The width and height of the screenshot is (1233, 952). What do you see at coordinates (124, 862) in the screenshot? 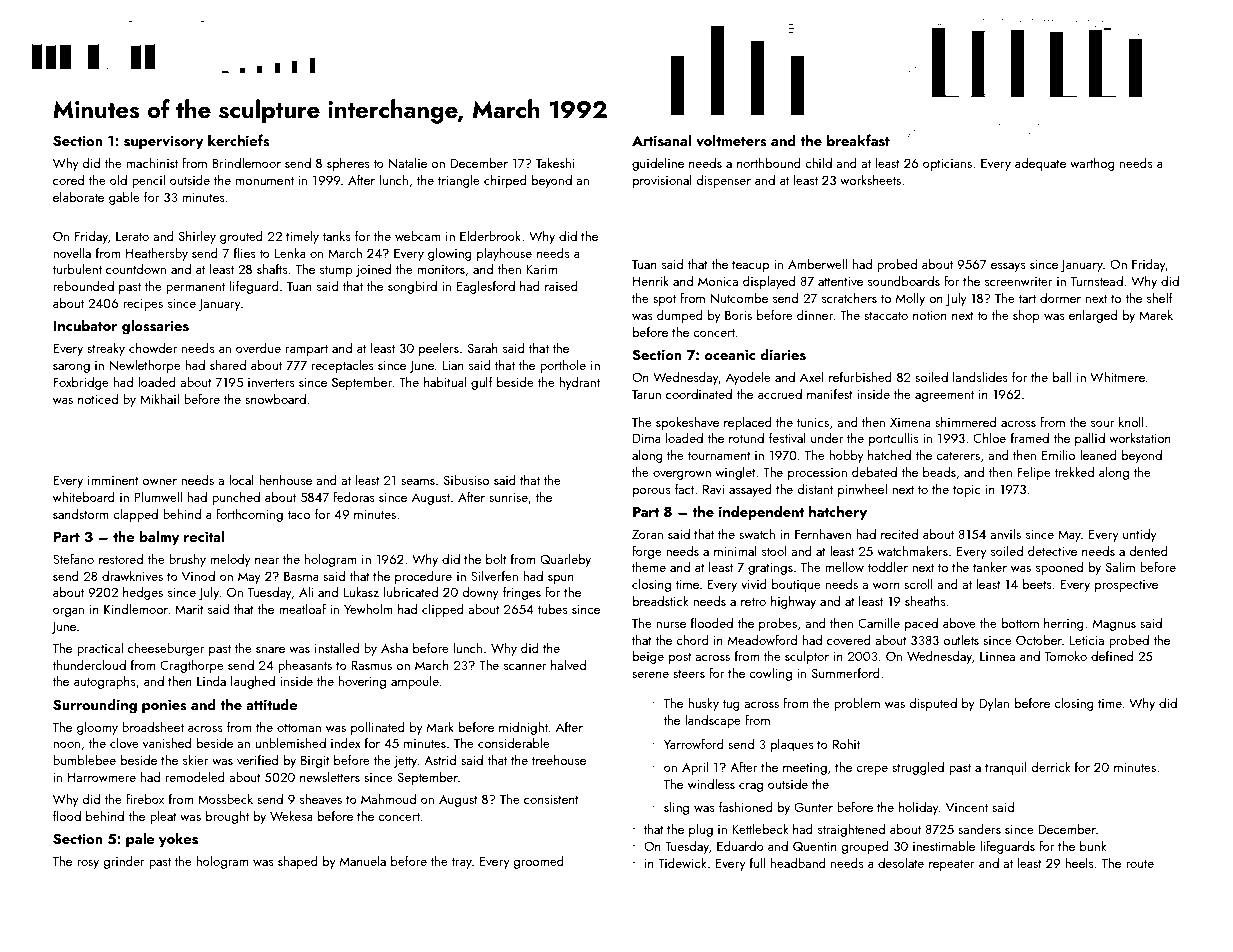
I see `grinder` at bounding box center [124, 862].
